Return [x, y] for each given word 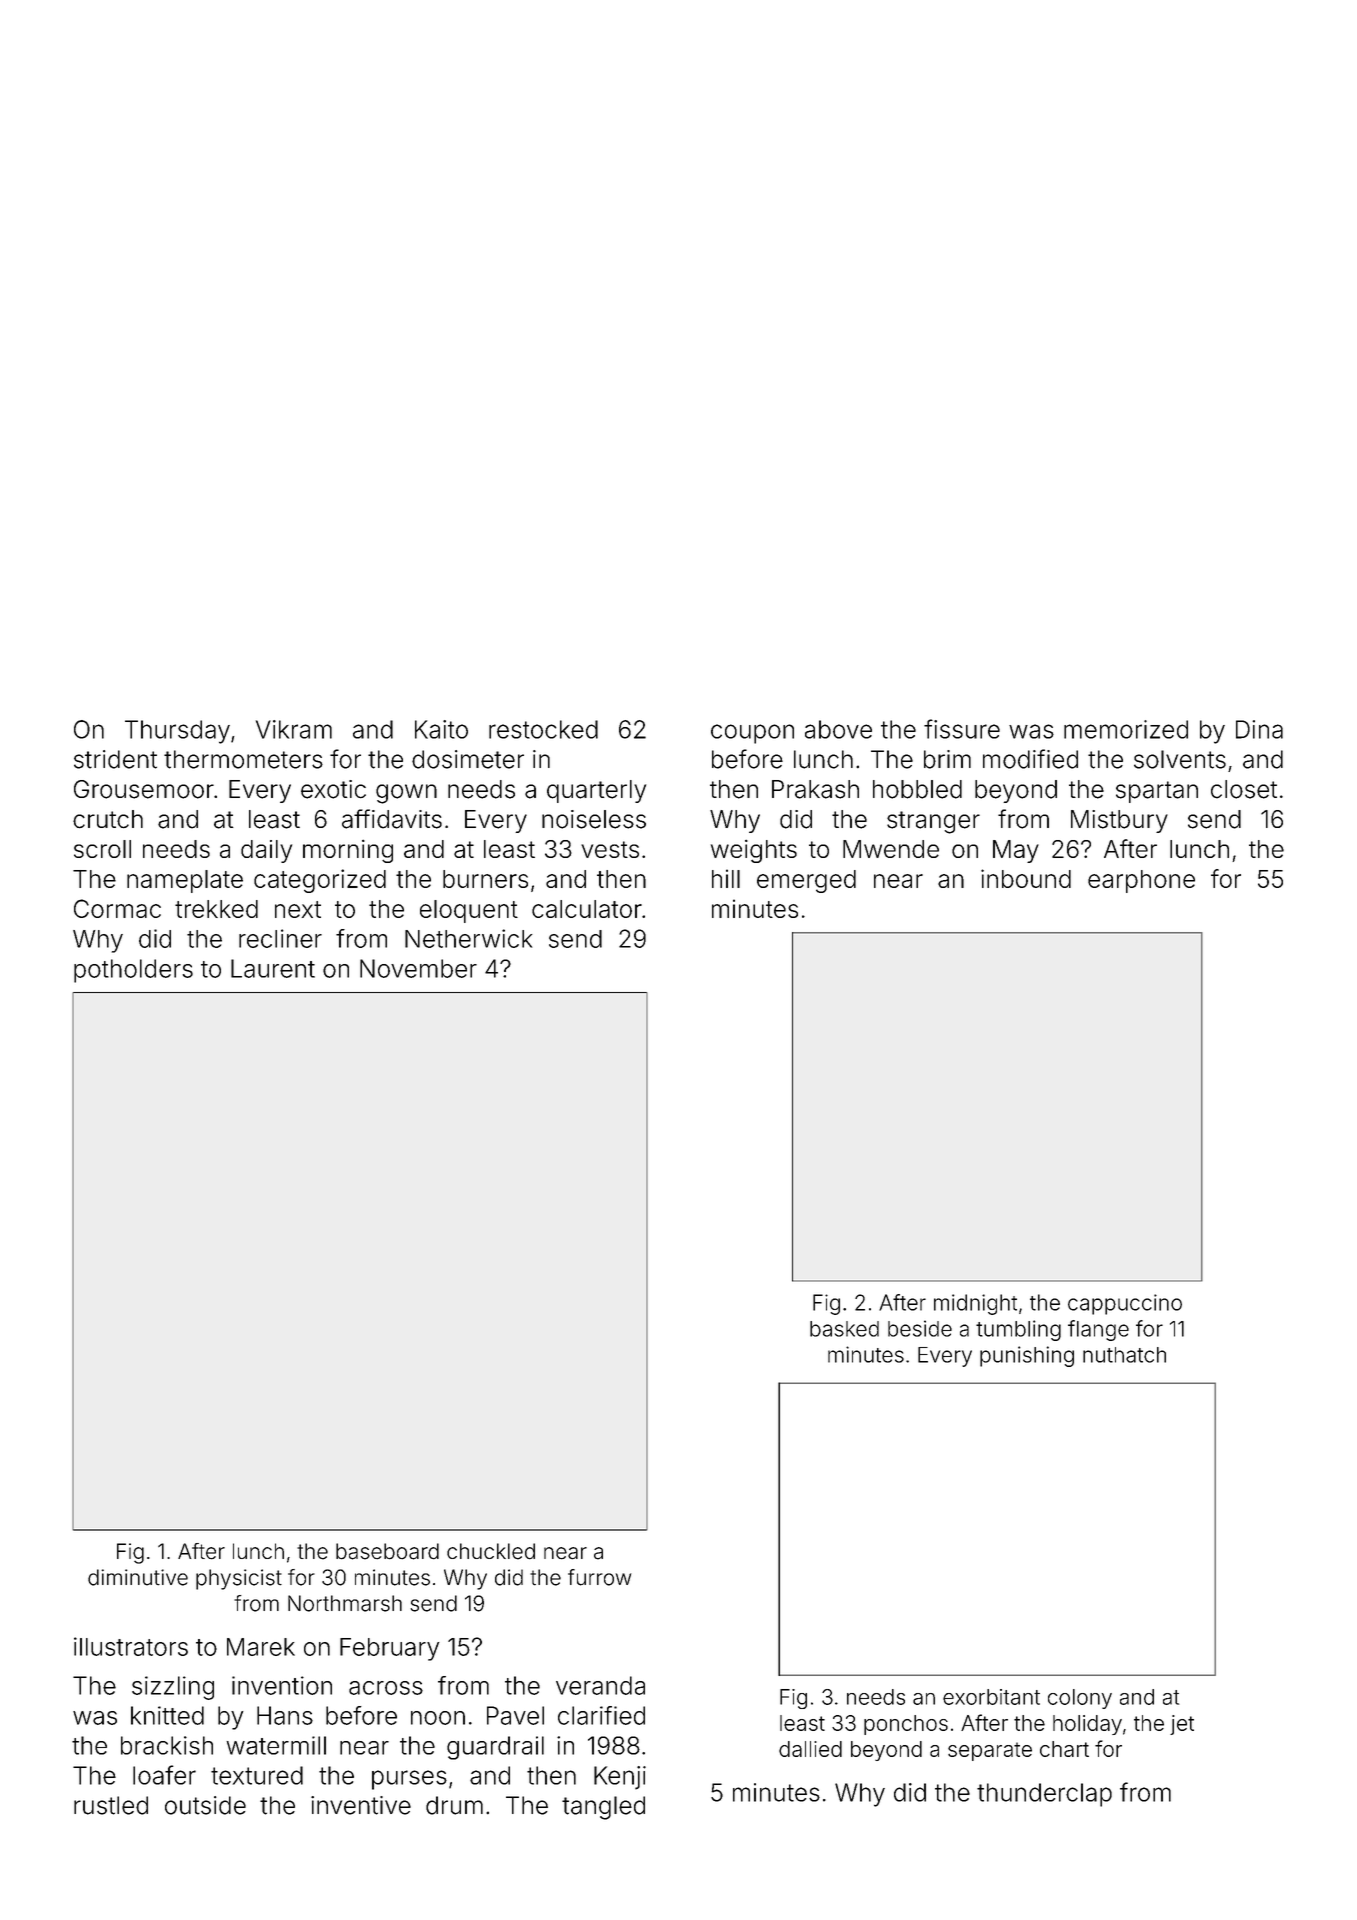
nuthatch [1124, 1355]
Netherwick [468, 938]
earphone [1141, 881]
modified [1030, 759]
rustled [111, 1805]
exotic [333, 789]
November [418, 968]
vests [610, 849]
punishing [1027, 1356]
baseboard [387, 1551]
